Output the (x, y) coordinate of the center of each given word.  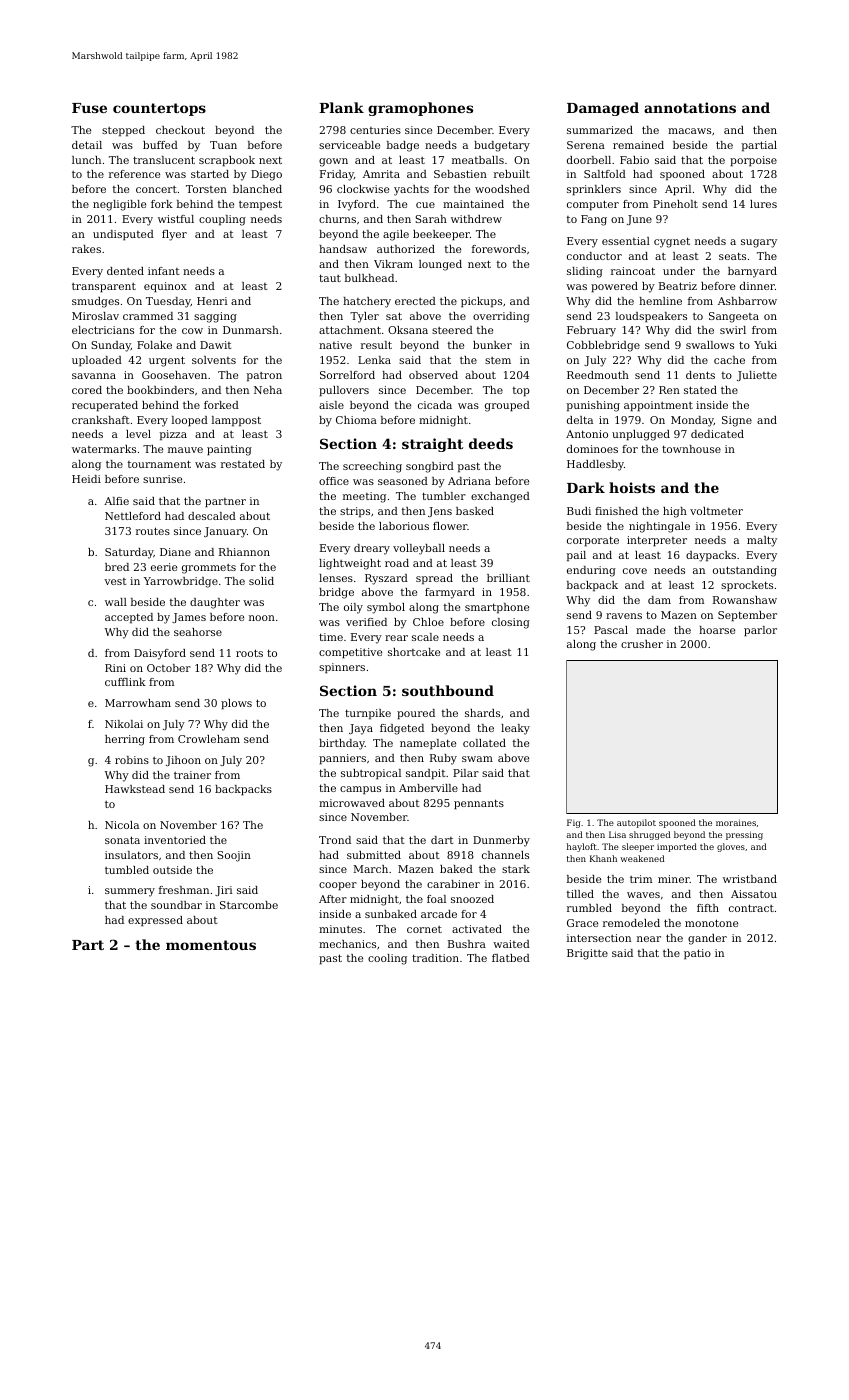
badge (403, 146)
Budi (579, 511)
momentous (211, 945)
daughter (215, 603)
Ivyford (357, 205)
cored (87, 390)
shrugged (650, 835)
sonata (122, 840)
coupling (222, 220)
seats (732, 256)
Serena (586, 145)
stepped (123, 131)
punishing (593, 406)
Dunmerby (501, 841)
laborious (404, 526)
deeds (491, 443)
